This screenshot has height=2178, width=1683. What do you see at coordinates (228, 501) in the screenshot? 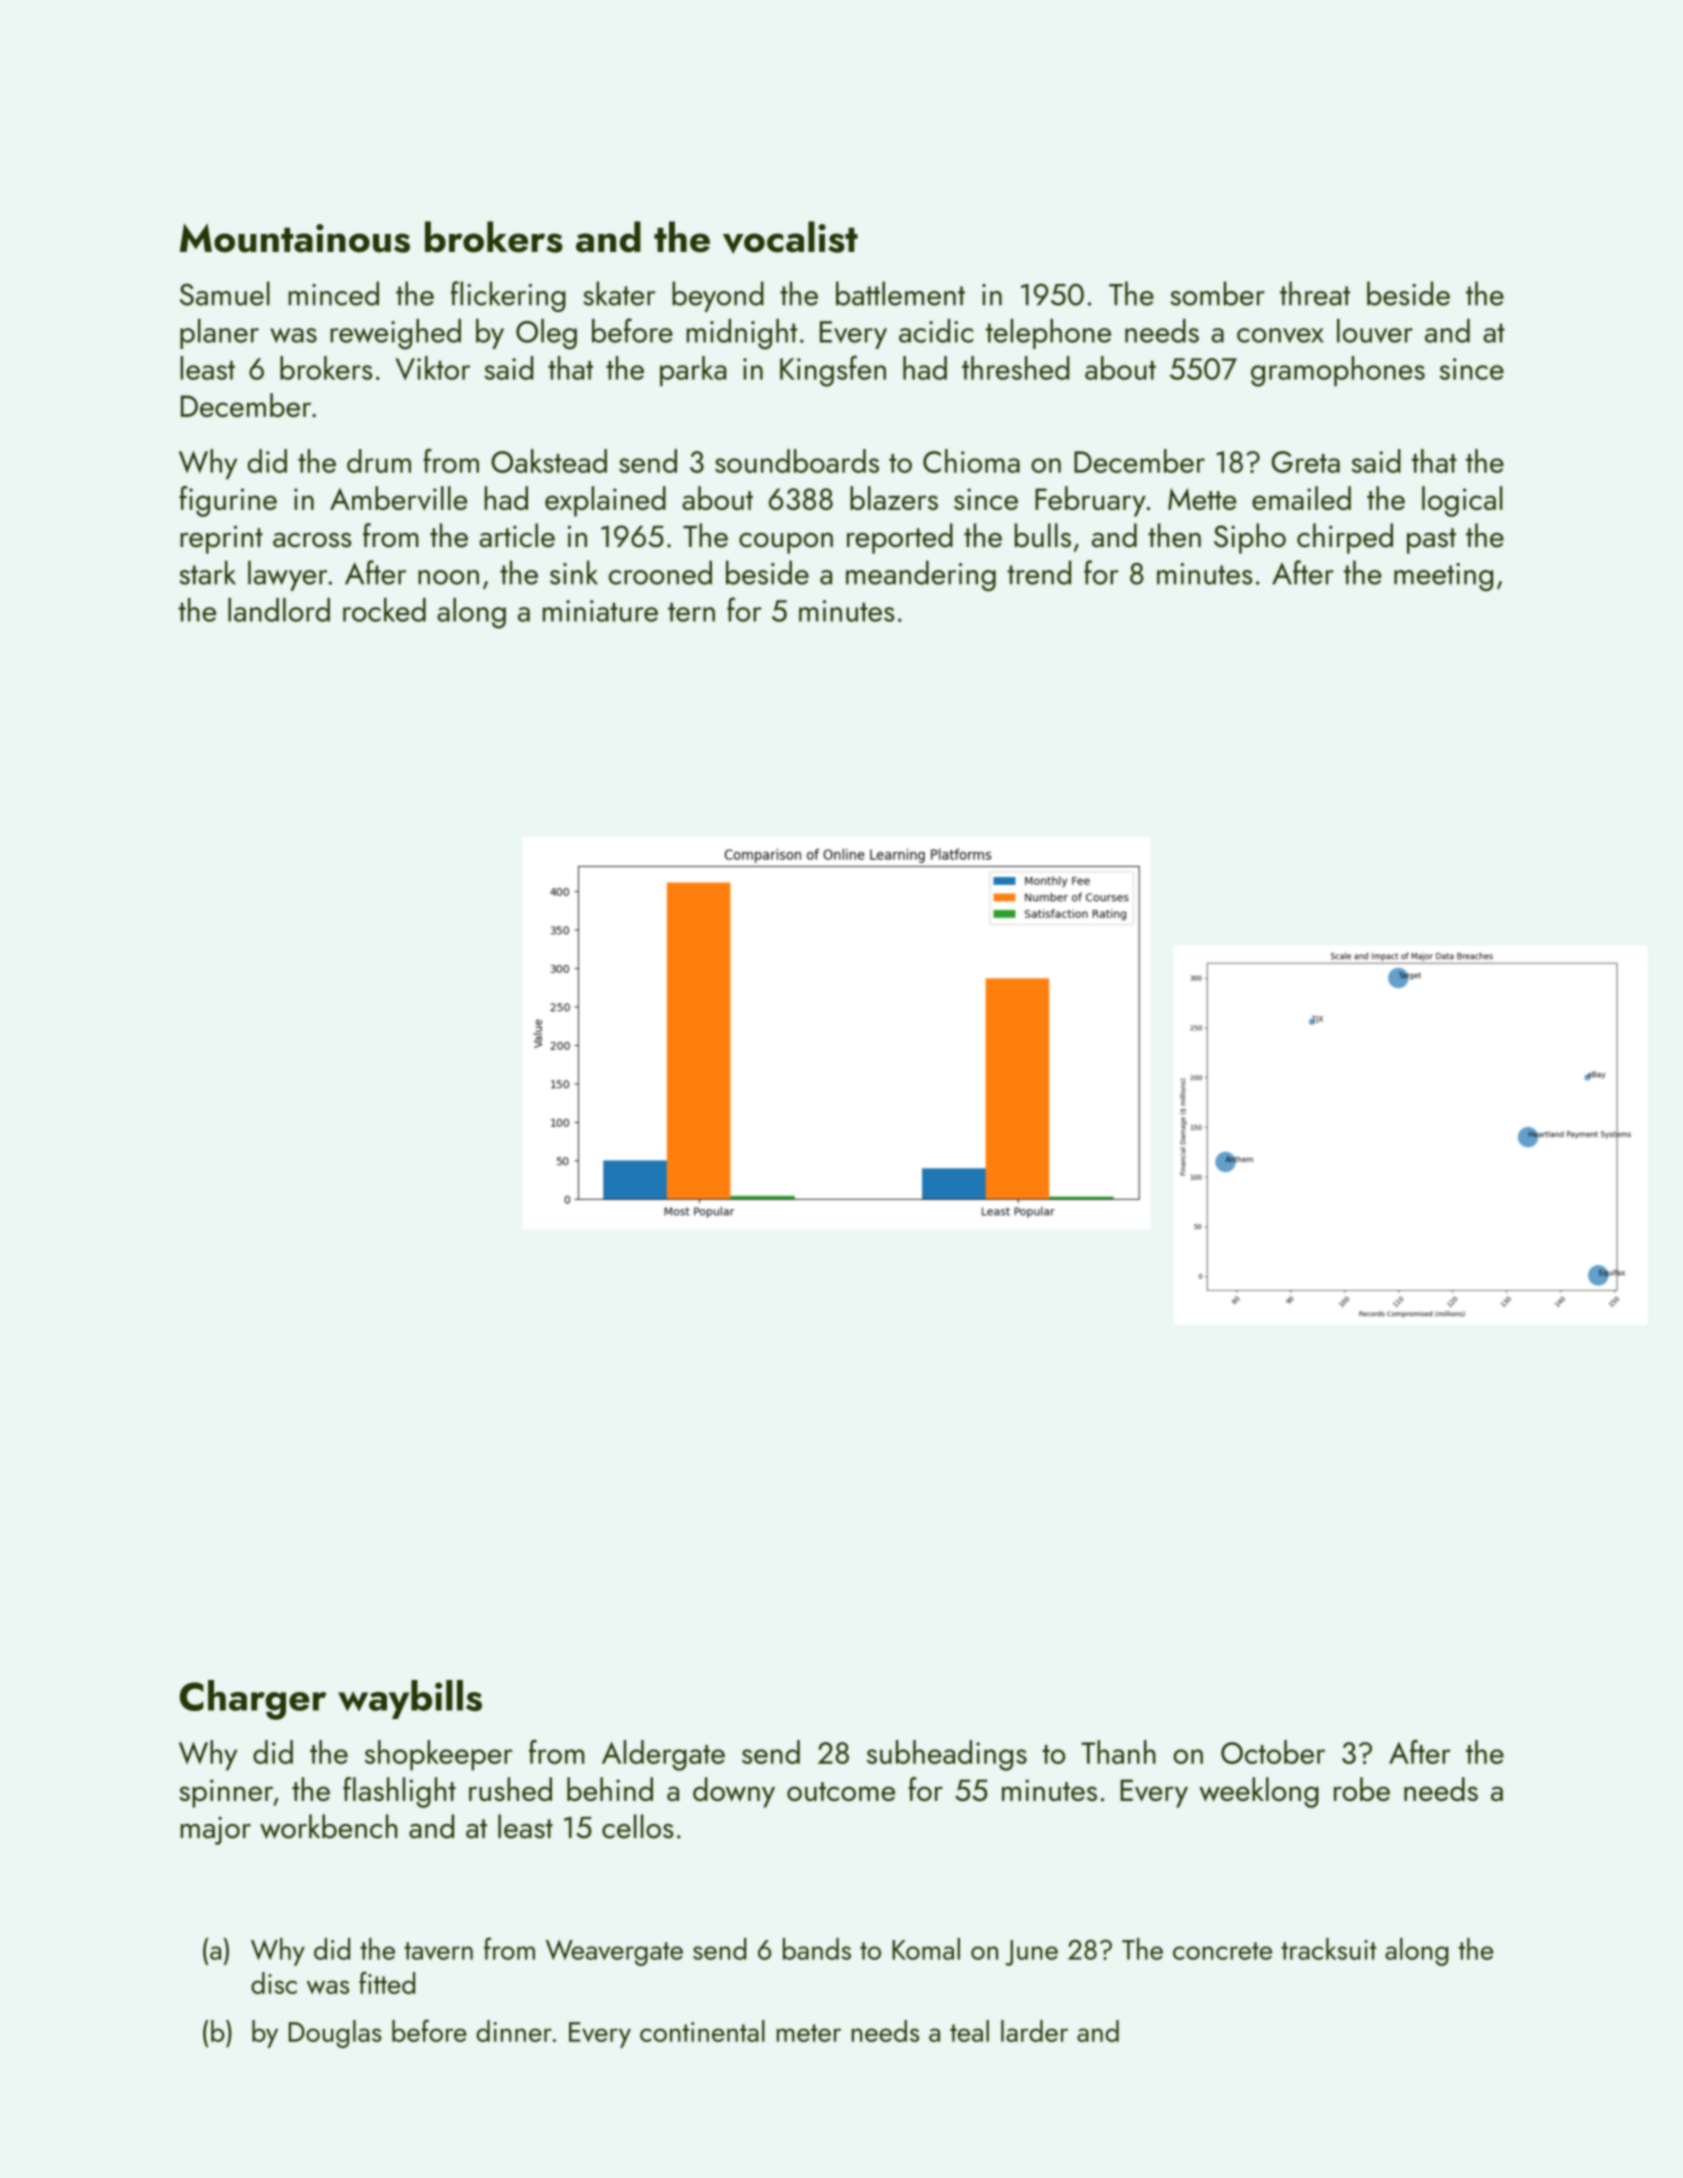
I see `figurine` at bounding box center [228, 501].
